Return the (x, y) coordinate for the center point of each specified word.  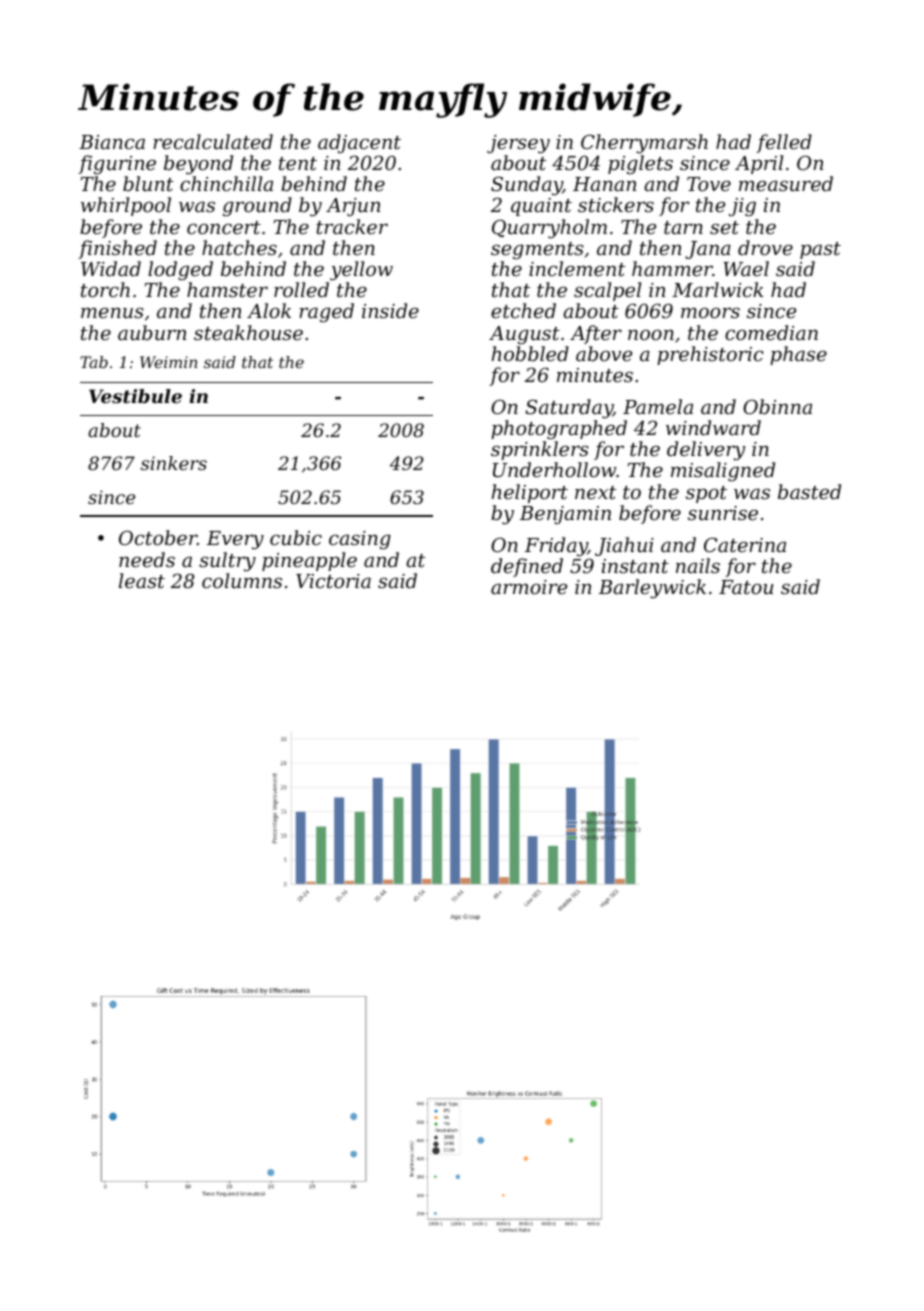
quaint (541, 207)
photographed (559, 430)
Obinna (777, 406)
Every (235, 540)
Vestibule (135, 396)
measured (786, 183)
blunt (148, 183)
